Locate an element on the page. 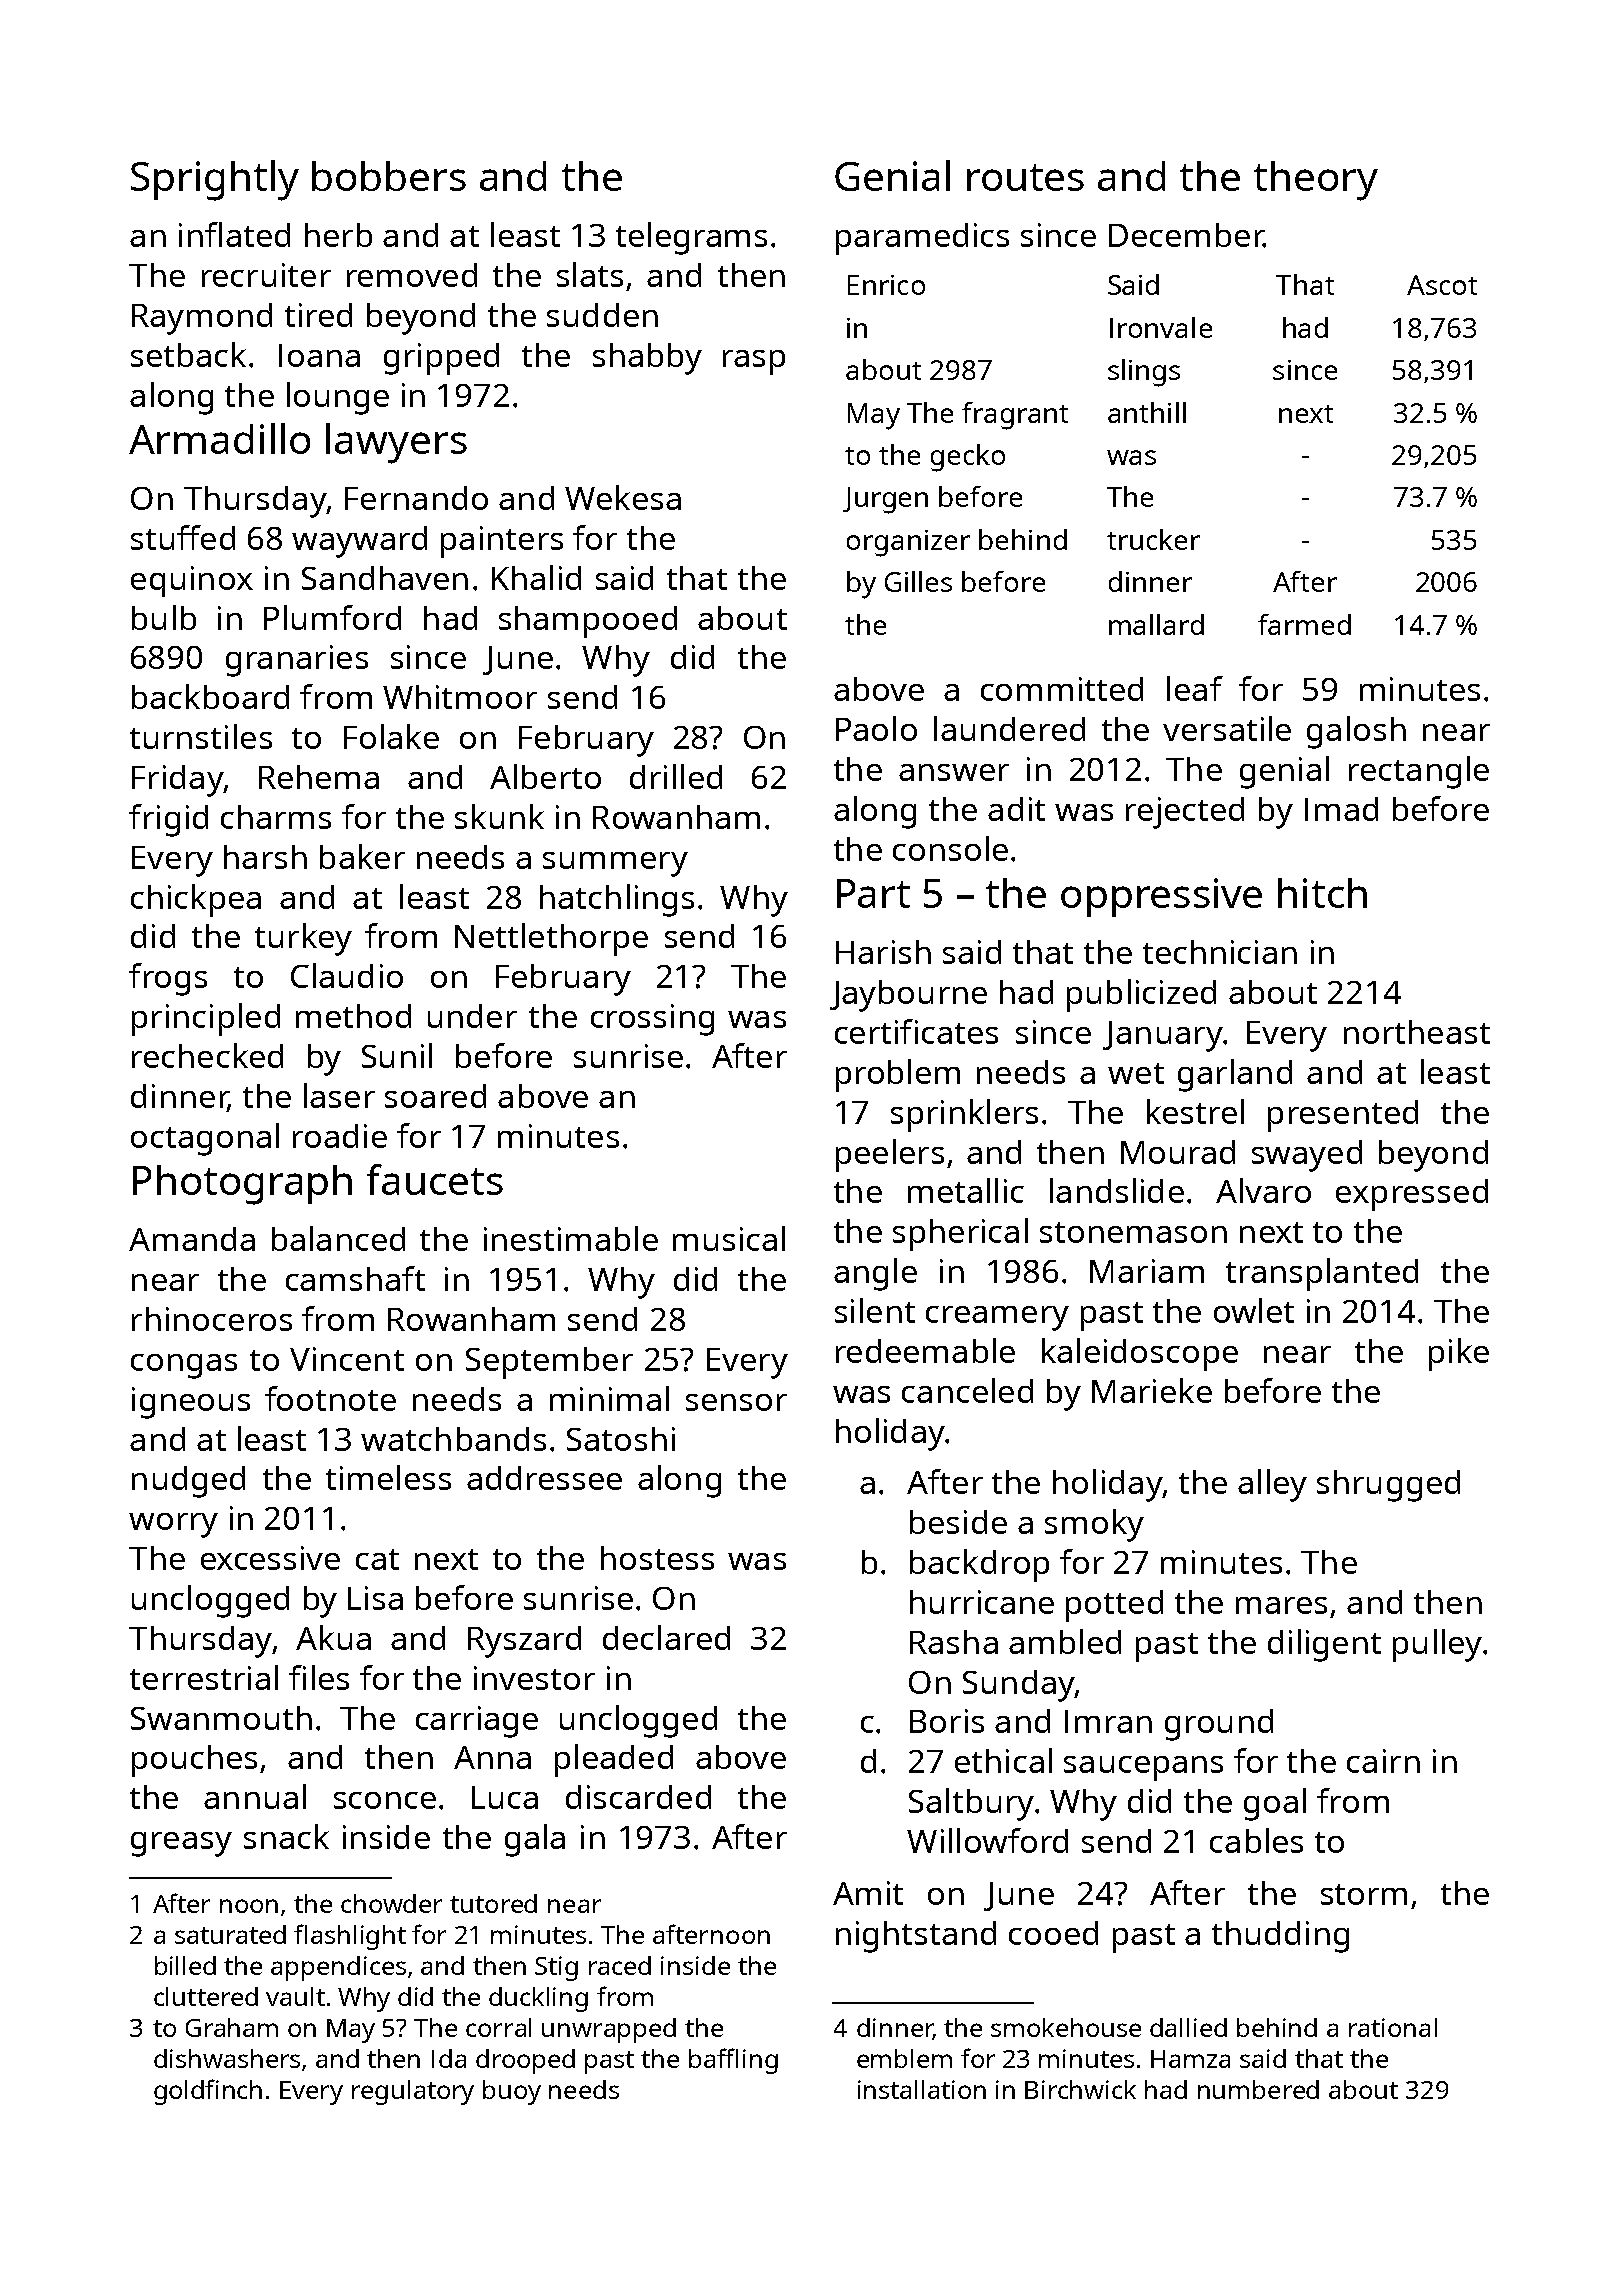  regulatory is located at coordinates (413, 2092).
